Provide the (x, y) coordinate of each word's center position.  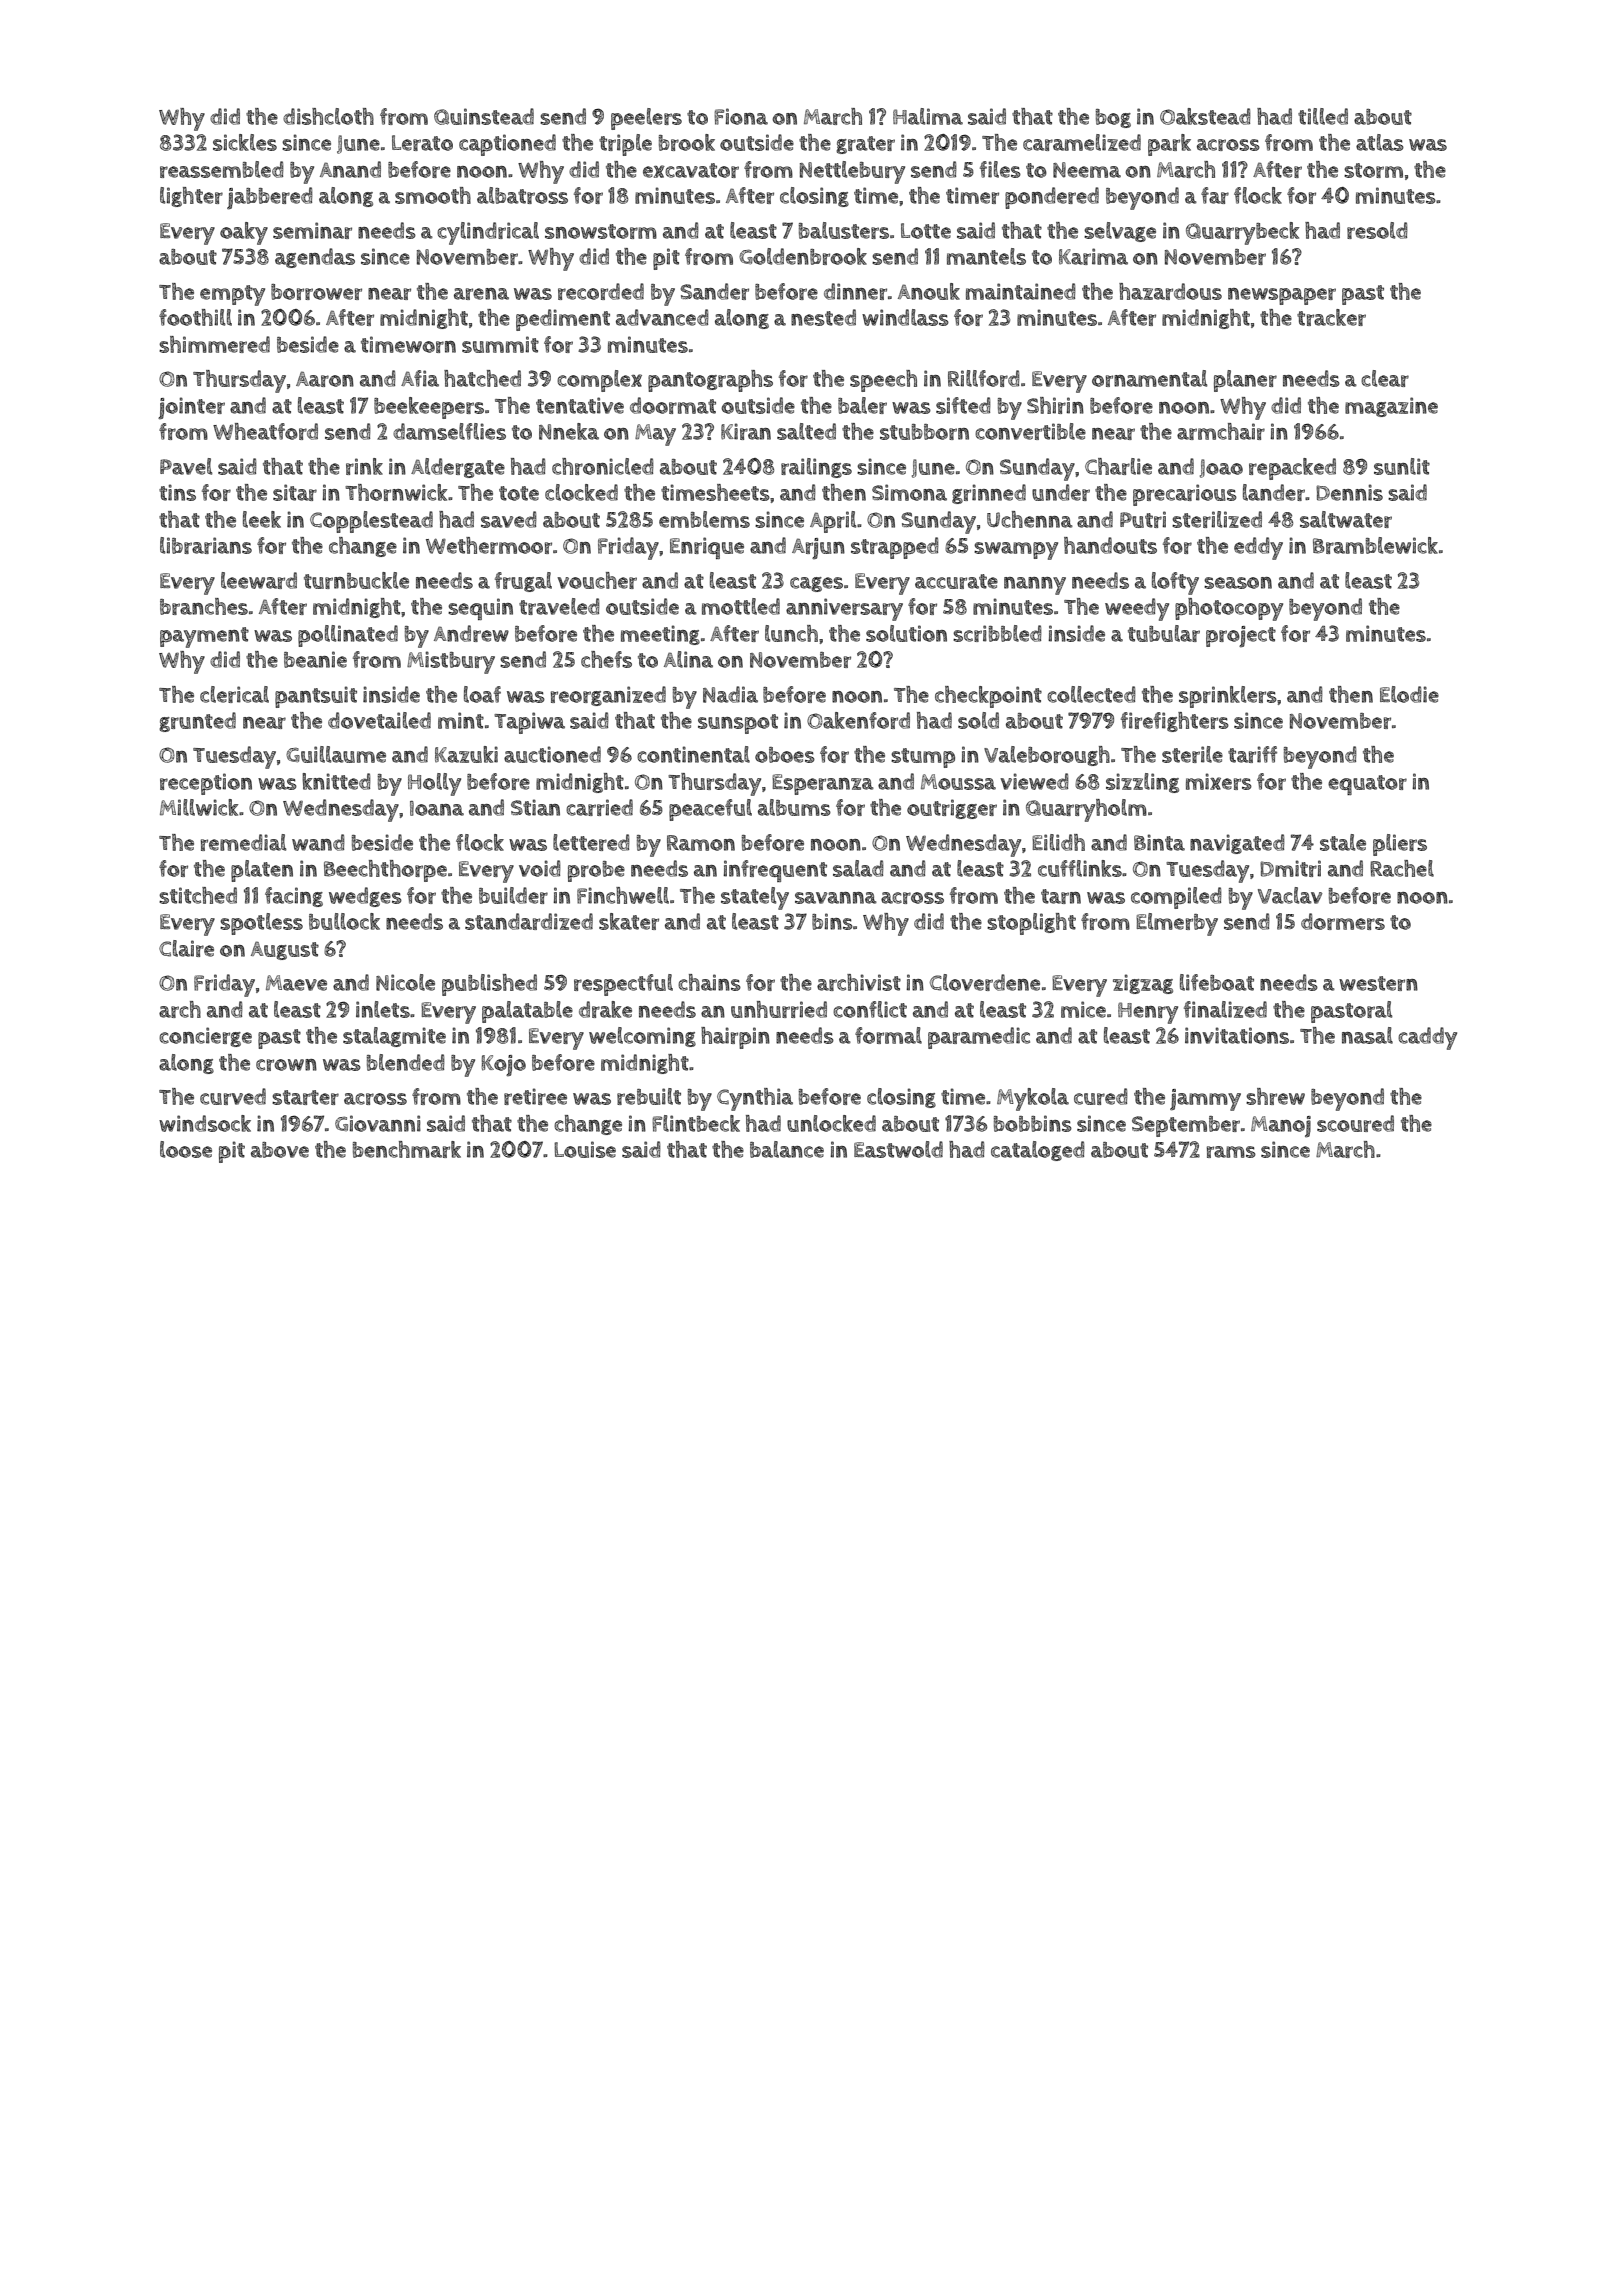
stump (923, 758)
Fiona (741, 116)
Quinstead (484, 116)
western (1378, 983)
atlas (1380, 142)
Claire (186, 948)
